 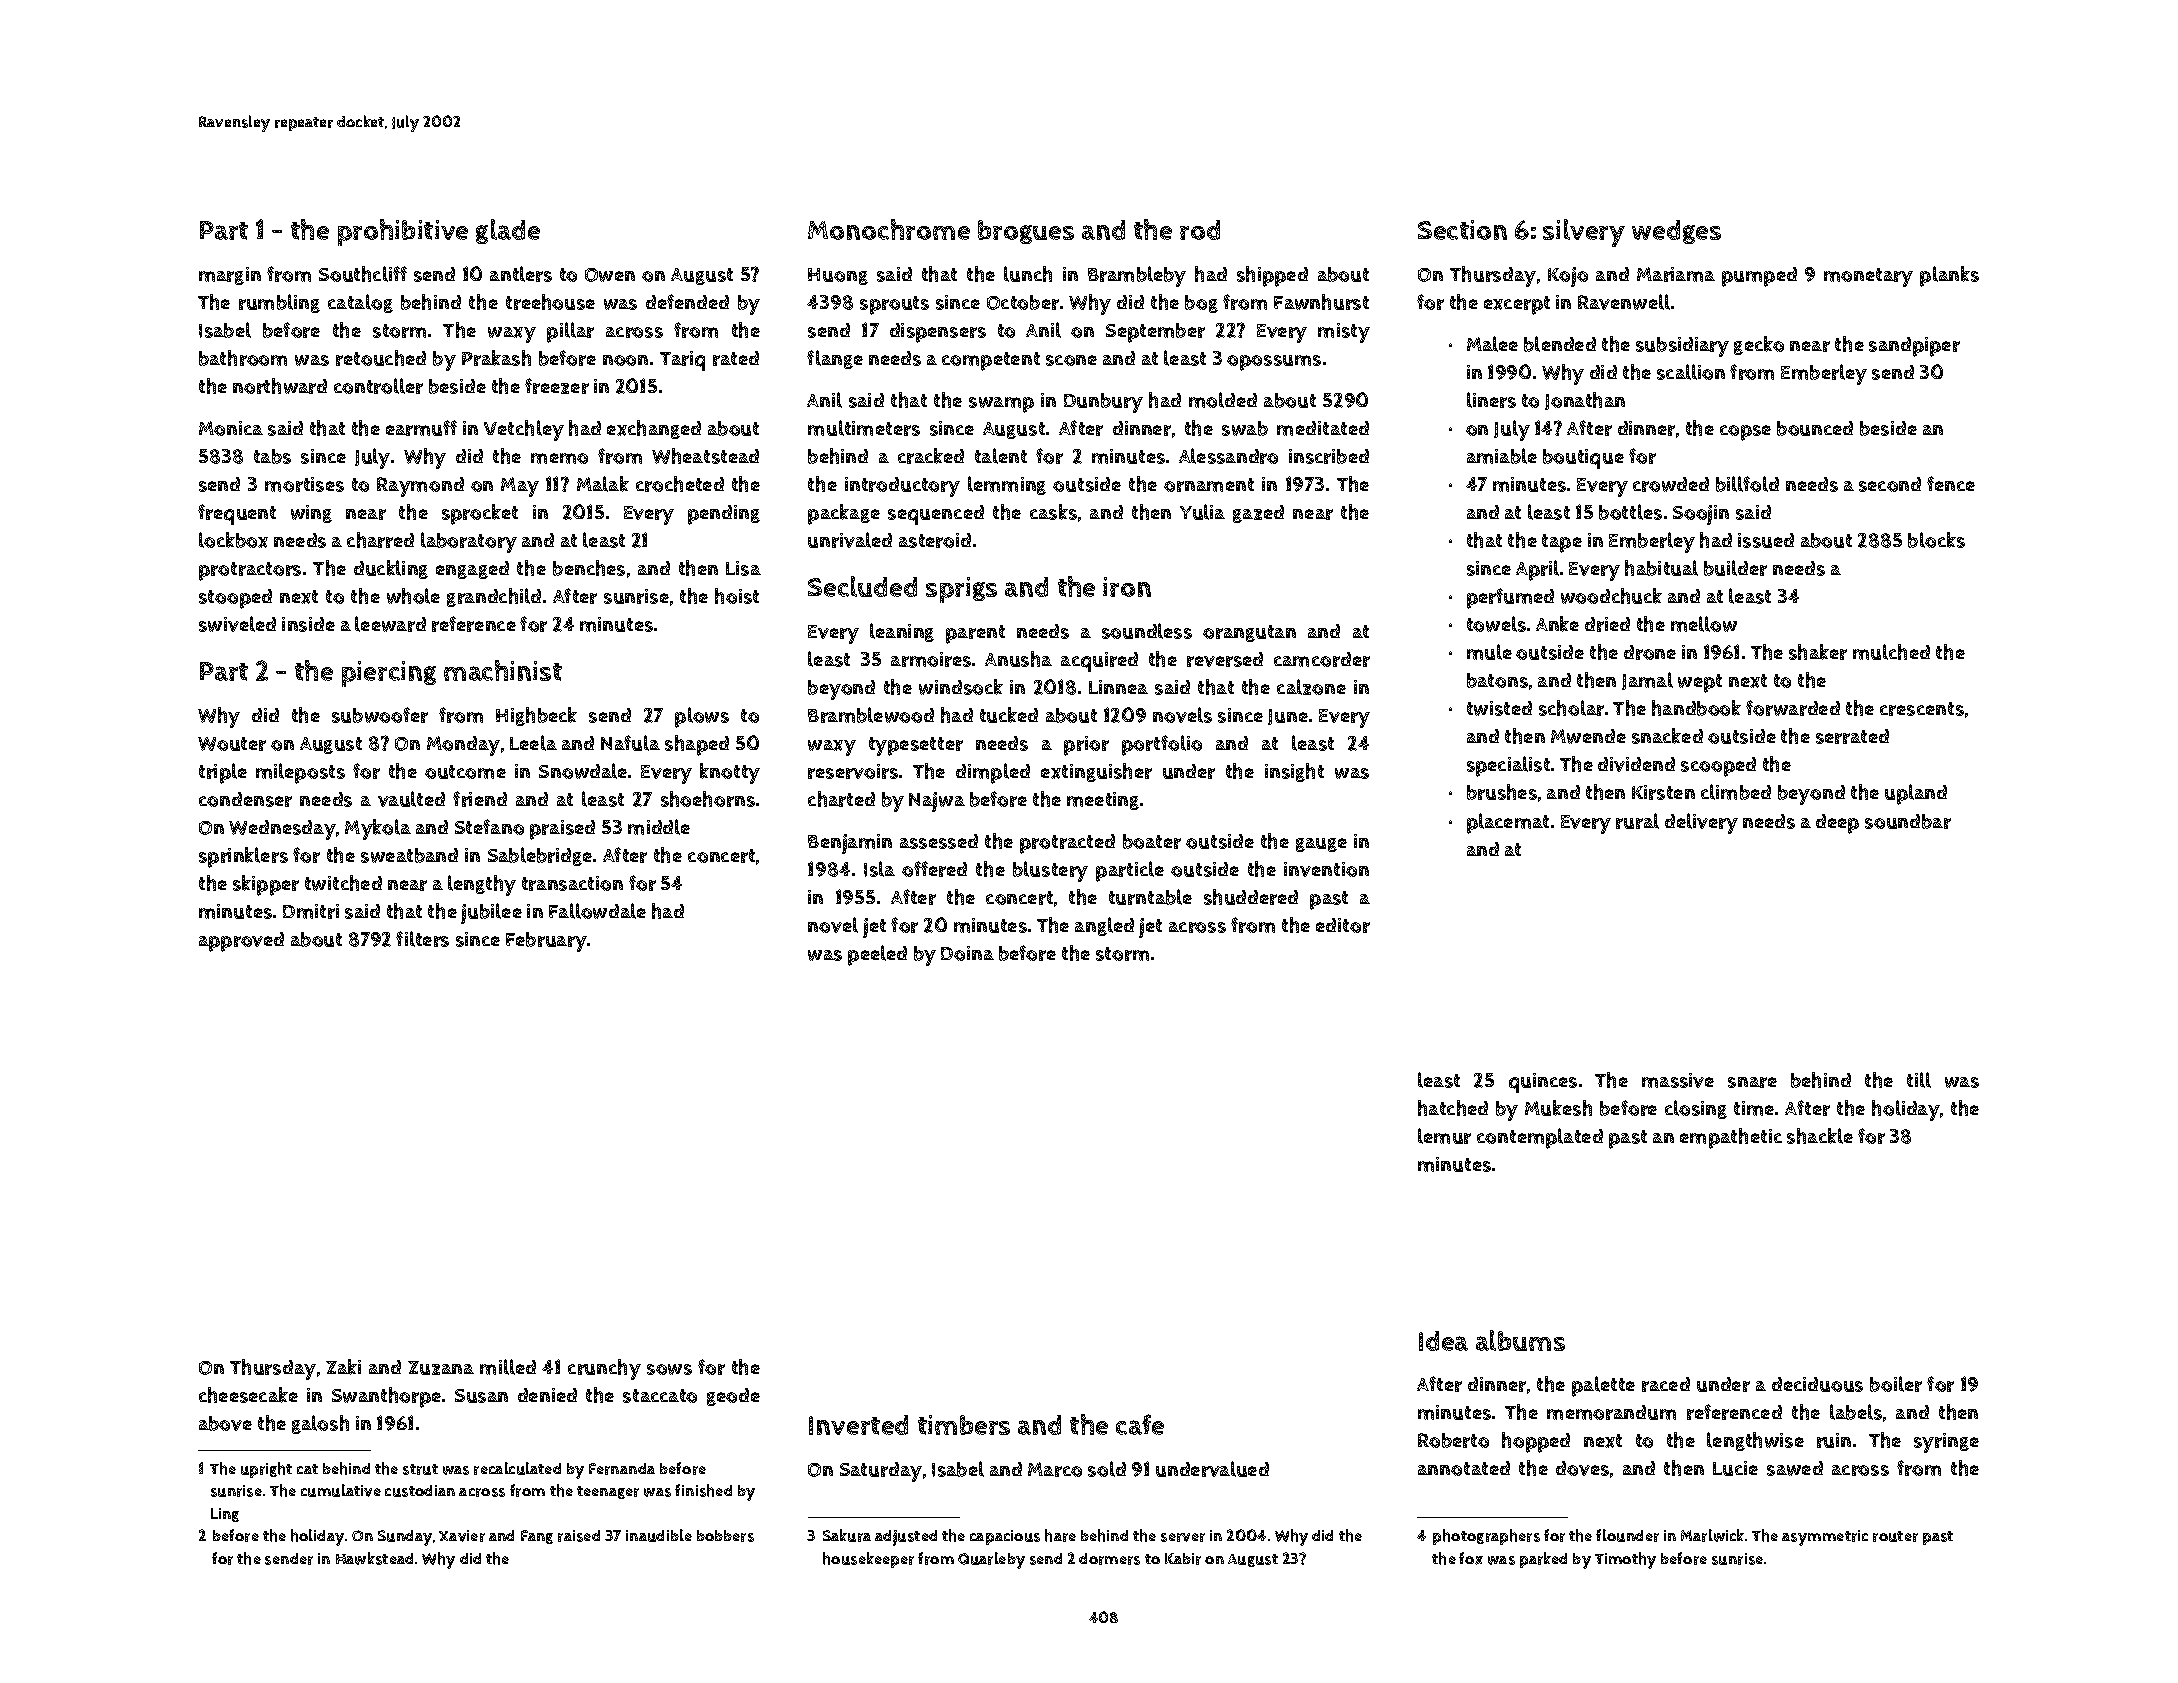 What do you see at coordinates (546, 942) in the screenshot?
I see `February` at bounding box center [546, 942].
